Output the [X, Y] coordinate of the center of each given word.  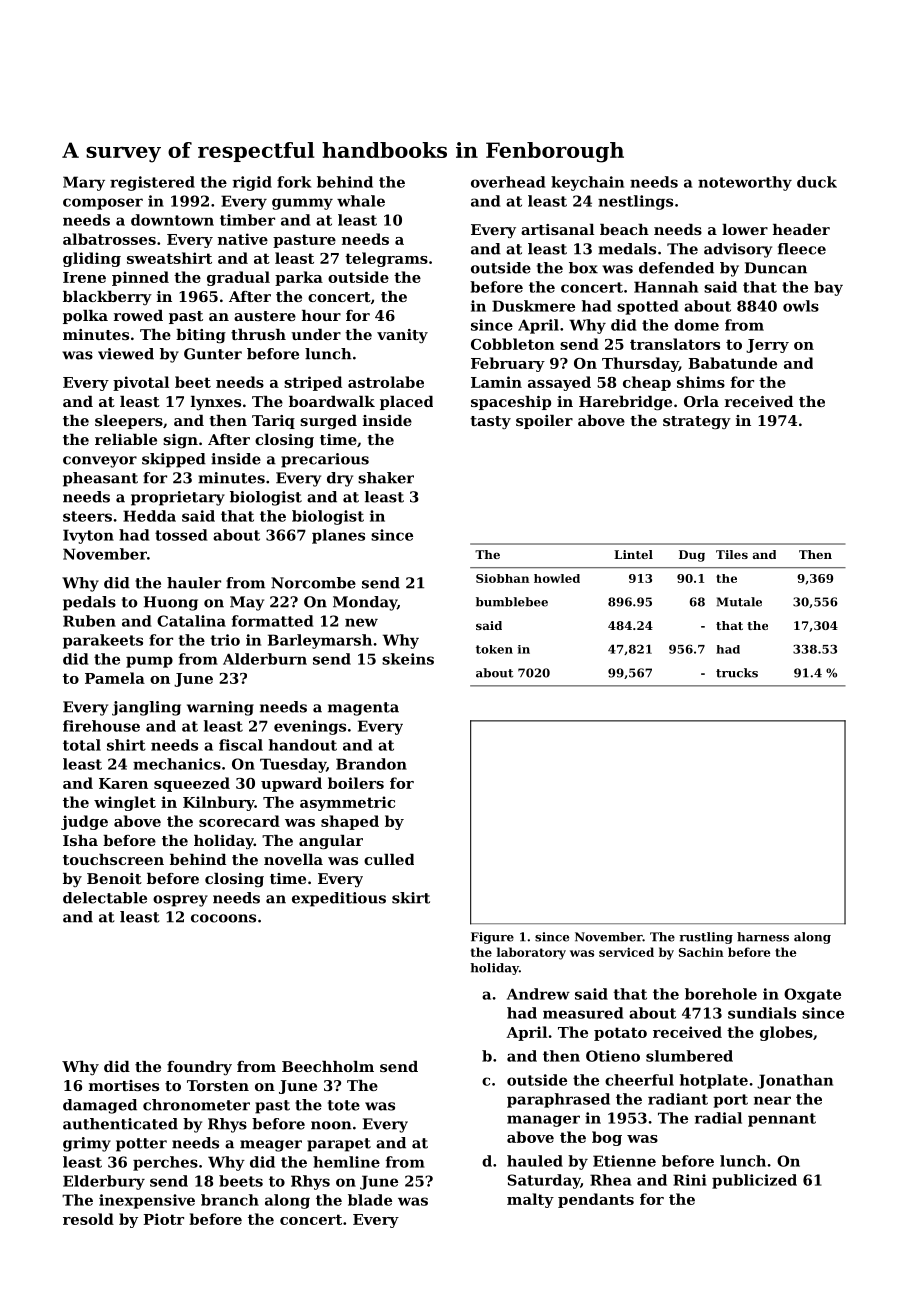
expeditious [339, 899]
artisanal [557, 229]
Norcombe [313, 583]
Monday [365, 603]
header [801, 229]
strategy [697, 423]
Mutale [739, 602]
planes [338, 536]
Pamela [115, 678]
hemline [346, 1162]
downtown [172, 220]
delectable [105, 898]
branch [230, 1200]
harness [763, 937]
